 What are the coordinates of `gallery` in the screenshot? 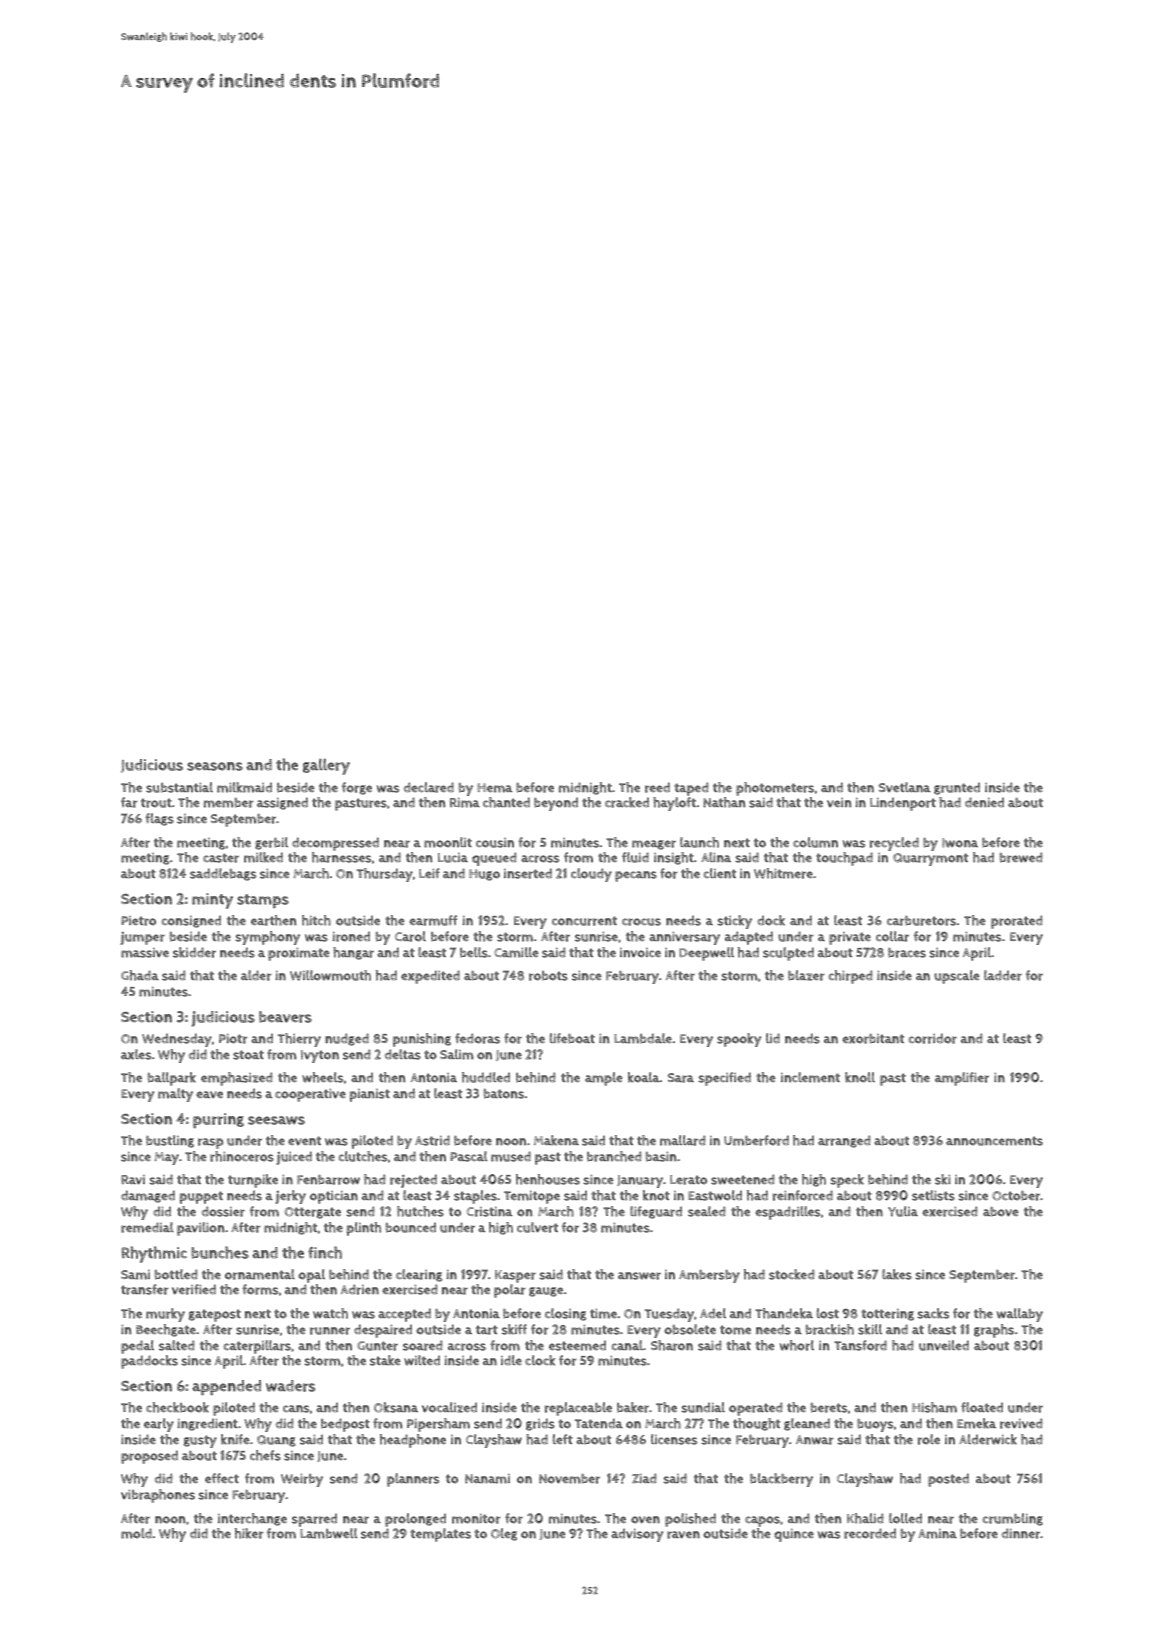 It's located at (326, 766).
